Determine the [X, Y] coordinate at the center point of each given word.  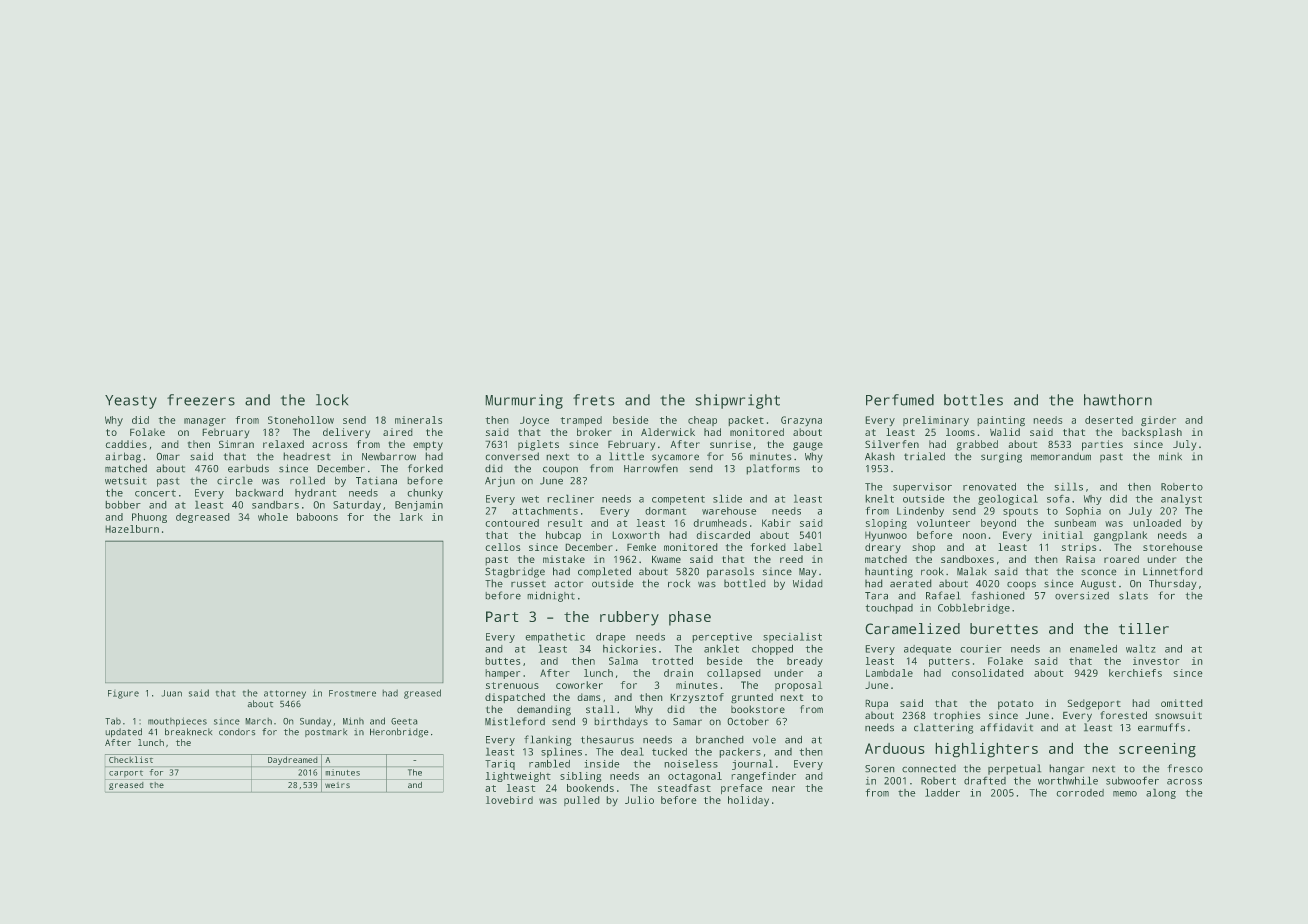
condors [237, 732]
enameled [1093, 648]
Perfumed [900, 400]
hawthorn [1118, 400]
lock [332, 400]
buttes [502, 661]
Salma [623, 661]
